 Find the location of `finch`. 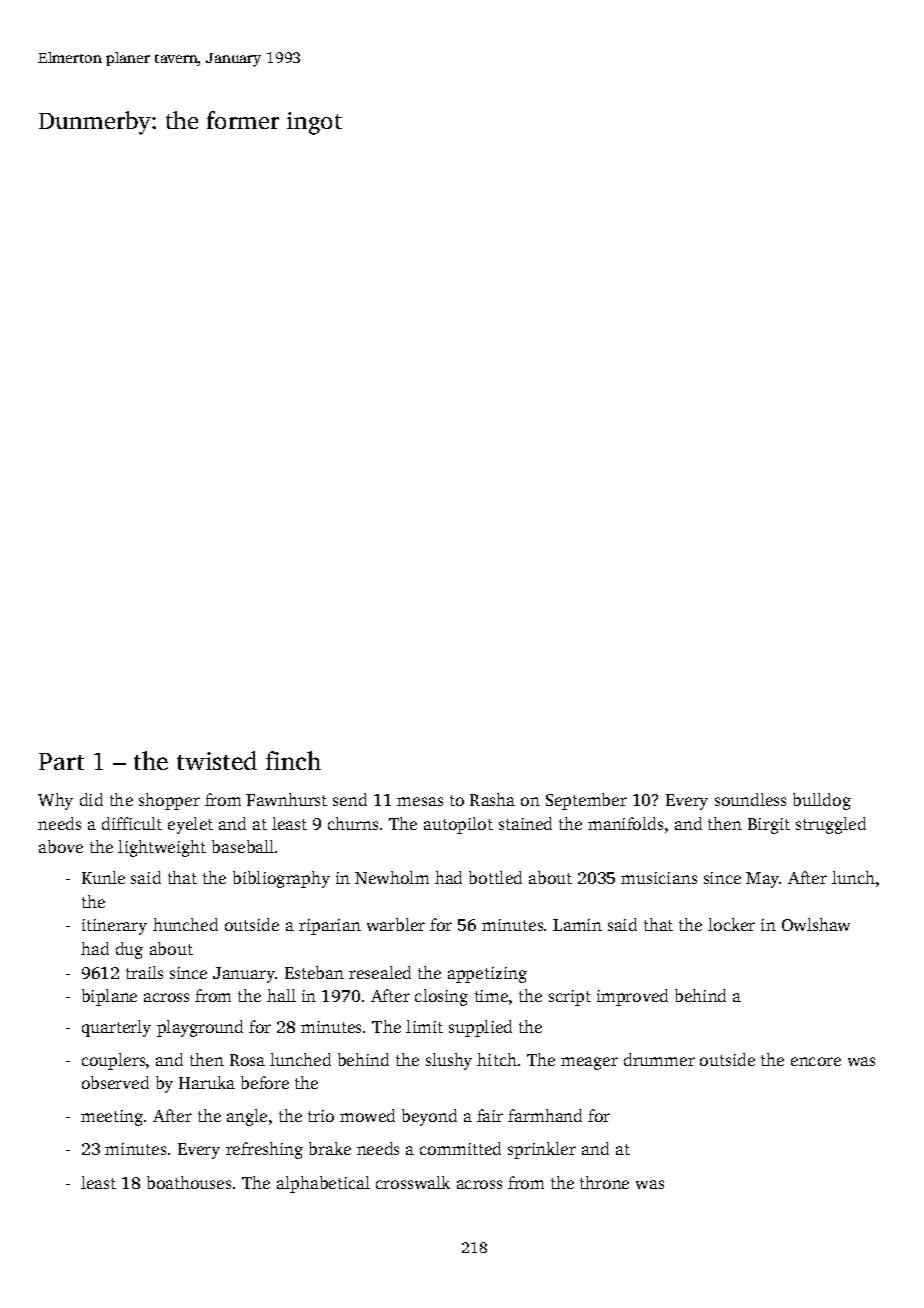

finch is located at coordinates (293, 760).
